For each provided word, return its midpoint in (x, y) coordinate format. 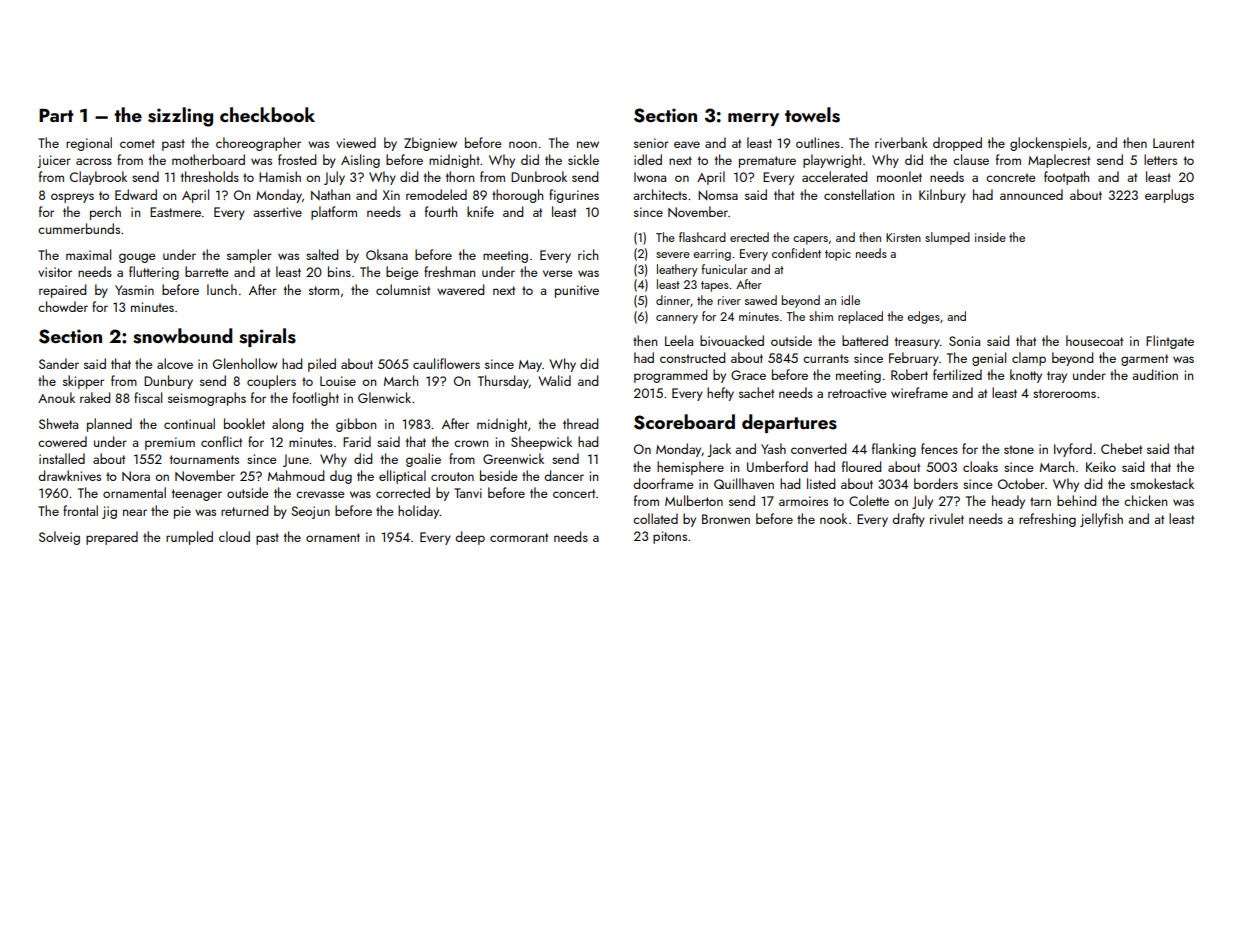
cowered (62, 441)
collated (655, 518)
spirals (267, 337)
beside (499, 475)
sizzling (180, 117)
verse (558, 273)
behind (1076, 500)
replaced (860, 317)
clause (971, 159)
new (588, 144)
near (135, 512)
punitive (577, 291)
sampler (249, 256)
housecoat (1094, 340)
